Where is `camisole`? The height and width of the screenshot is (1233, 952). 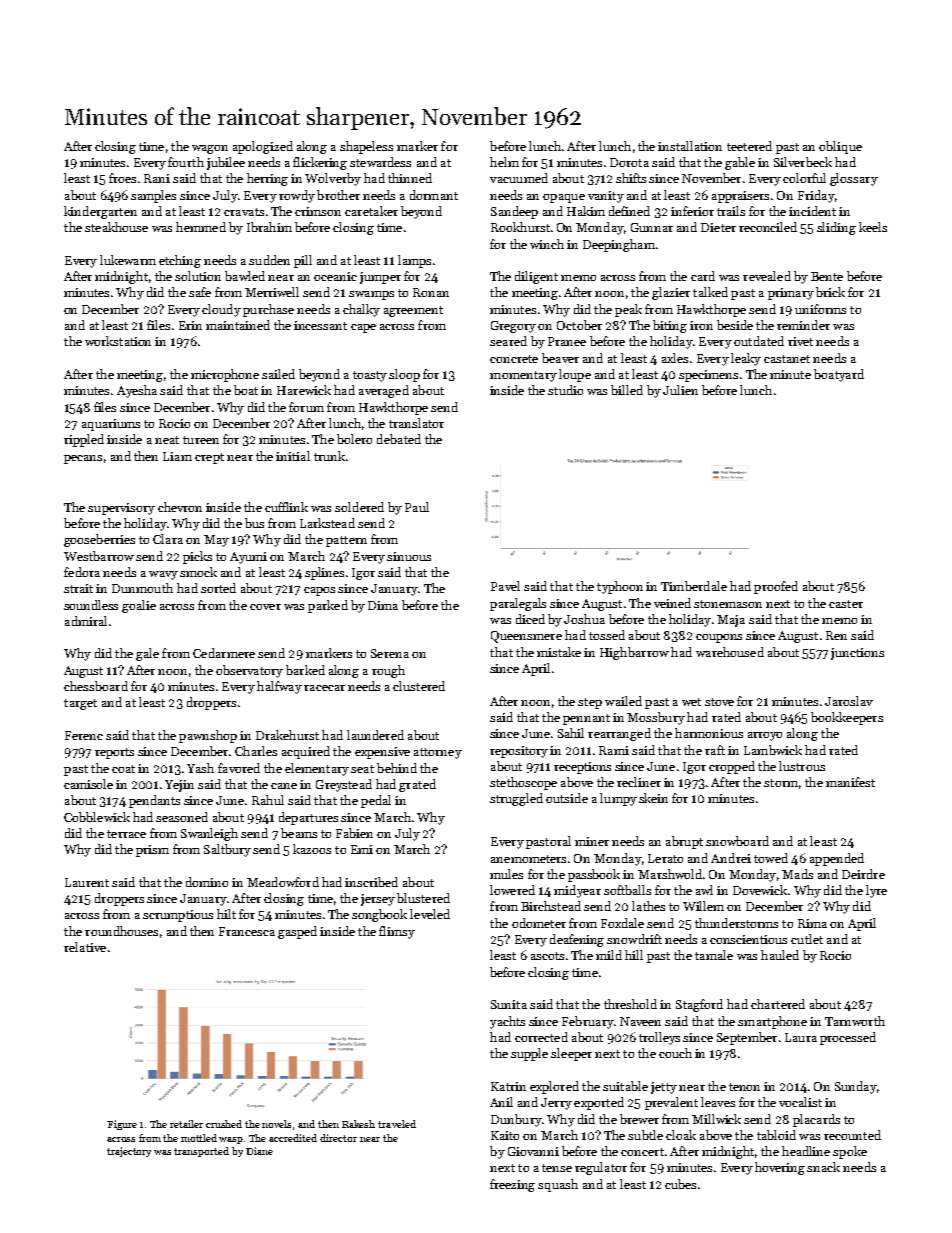 camisole is located at coordinates (88, 784).
